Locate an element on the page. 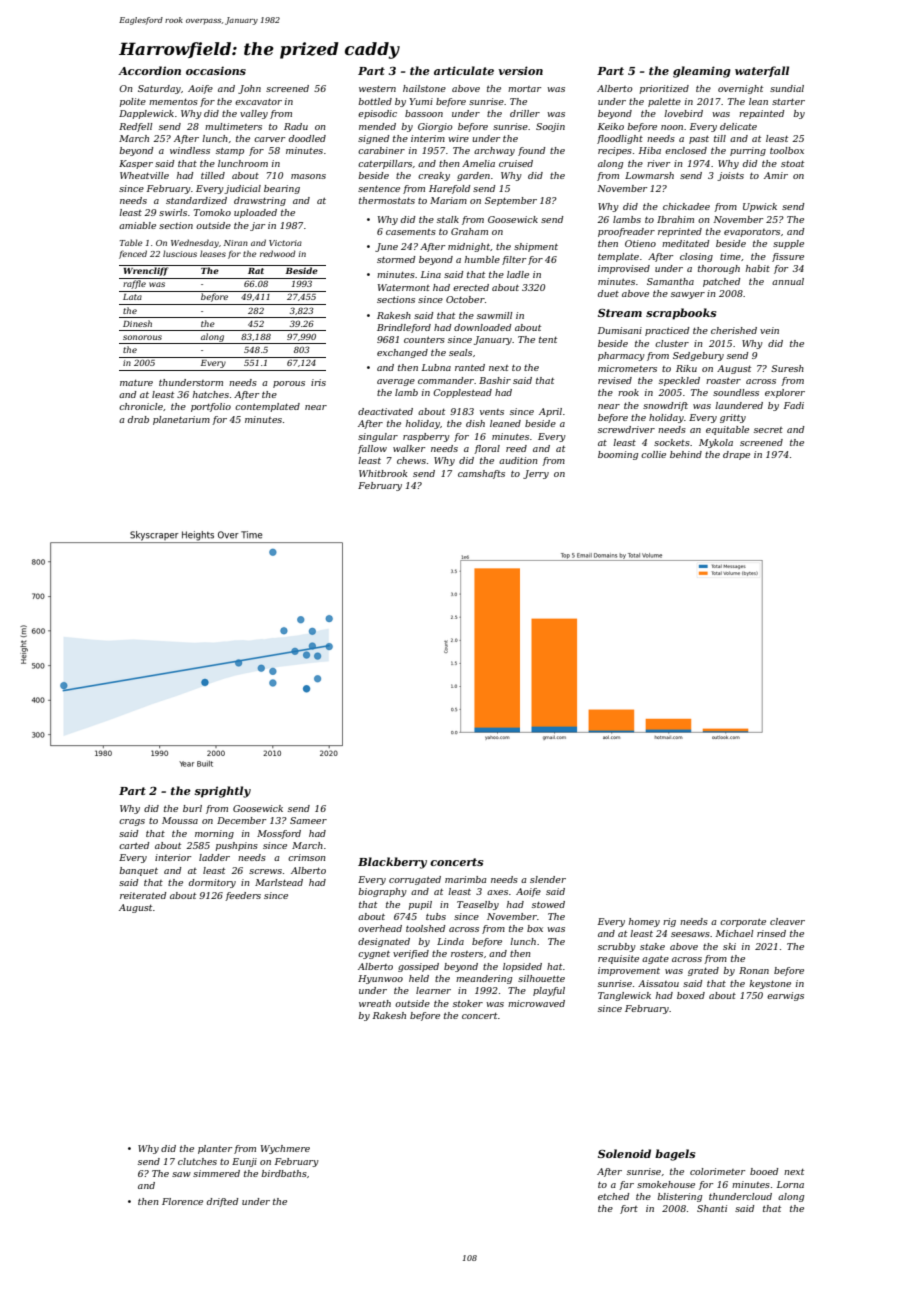  reiterated is located at coordinates (143, 895).
